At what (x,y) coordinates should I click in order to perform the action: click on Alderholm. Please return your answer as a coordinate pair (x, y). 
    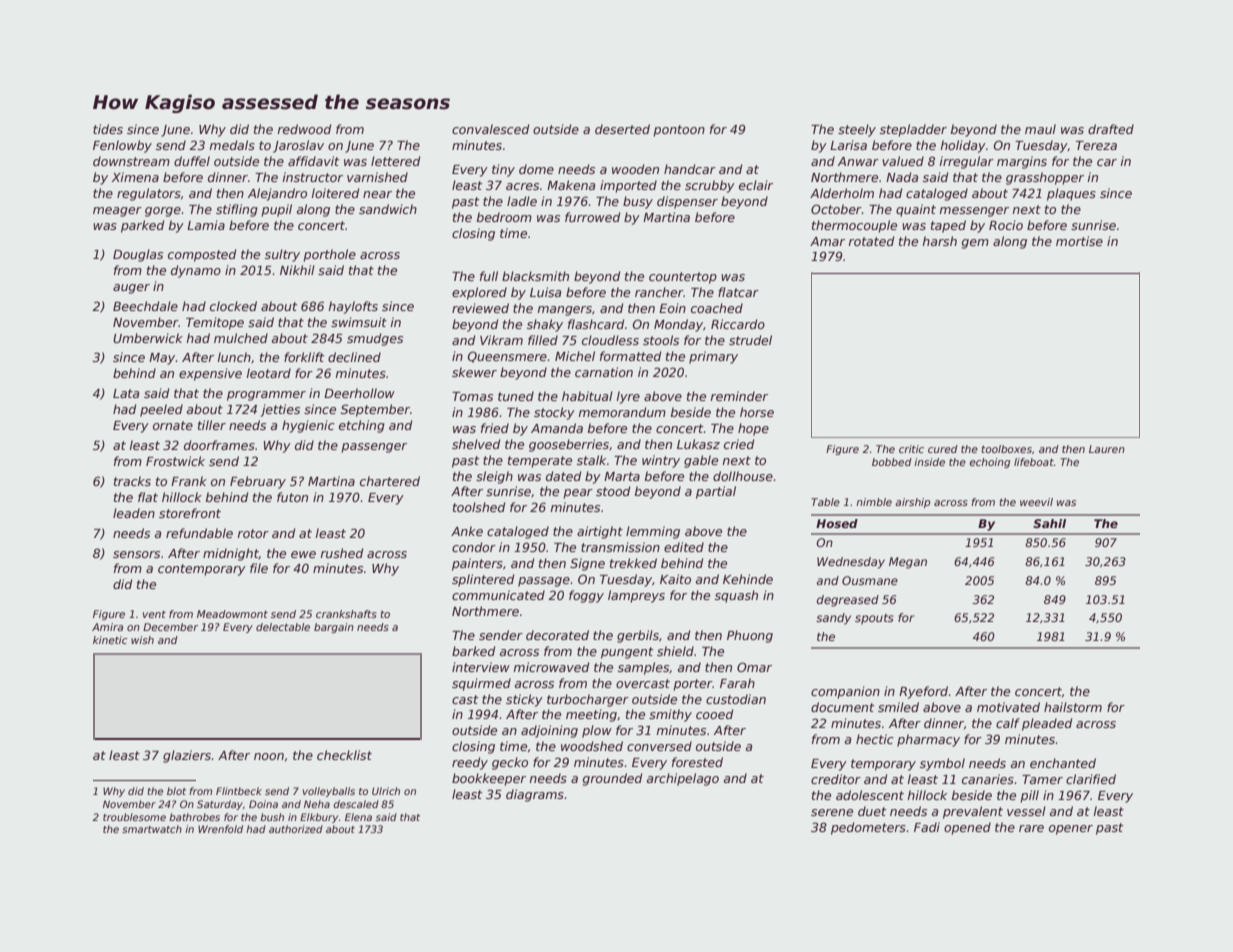
    Looking at the image, I should click on (842, 193).
